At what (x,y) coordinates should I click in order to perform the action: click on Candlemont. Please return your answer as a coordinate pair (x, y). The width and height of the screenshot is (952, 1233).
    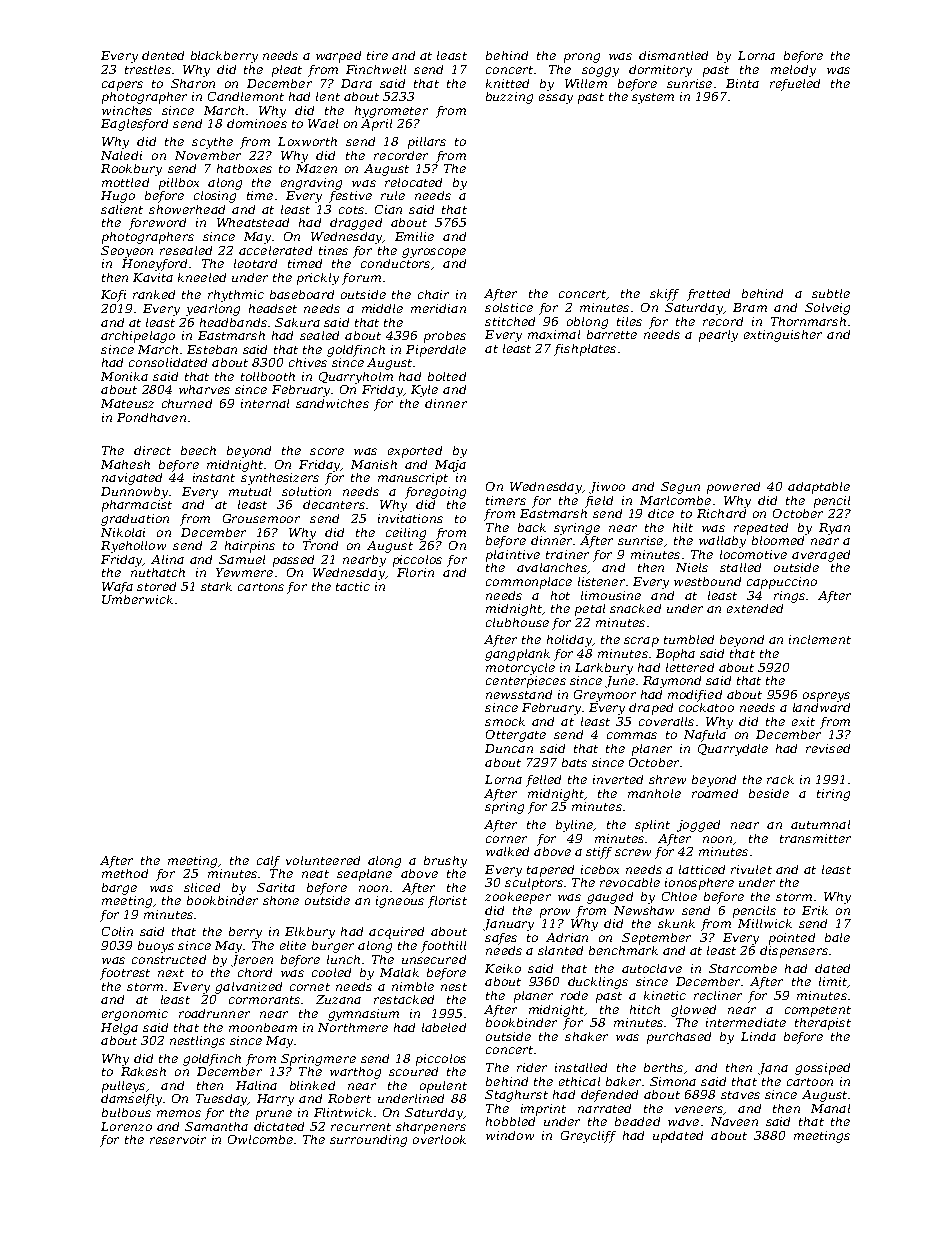
    Looking at the image, I should click on (246, 96).
